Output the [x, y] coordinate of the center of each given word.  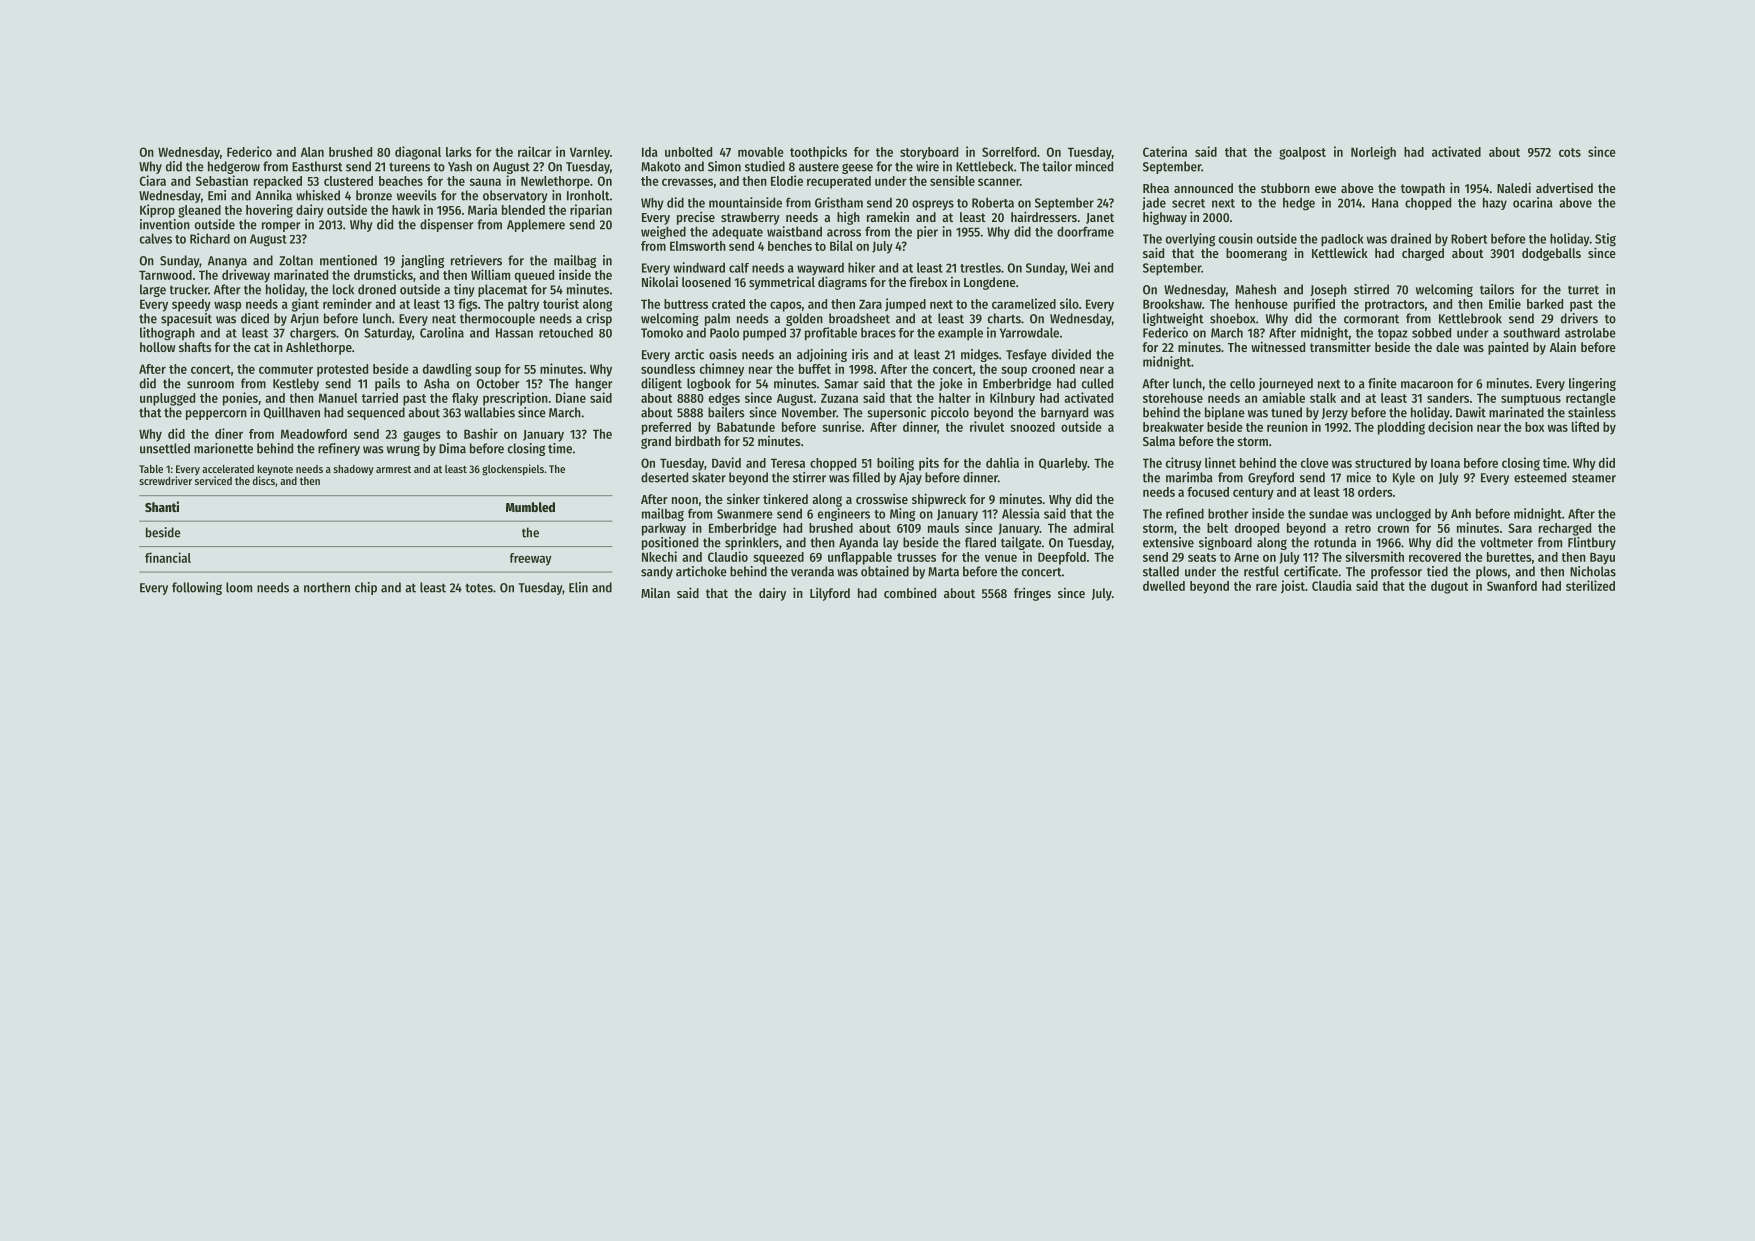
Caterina [1165, 151]
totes [479, 588]
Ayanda [858, 543]
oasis [723, 354]
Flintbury [1592, 543]
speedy [191, 305]
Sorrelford [1009, 152]
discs [263, 480]
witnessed [1278, 346]
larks [459, 152]
